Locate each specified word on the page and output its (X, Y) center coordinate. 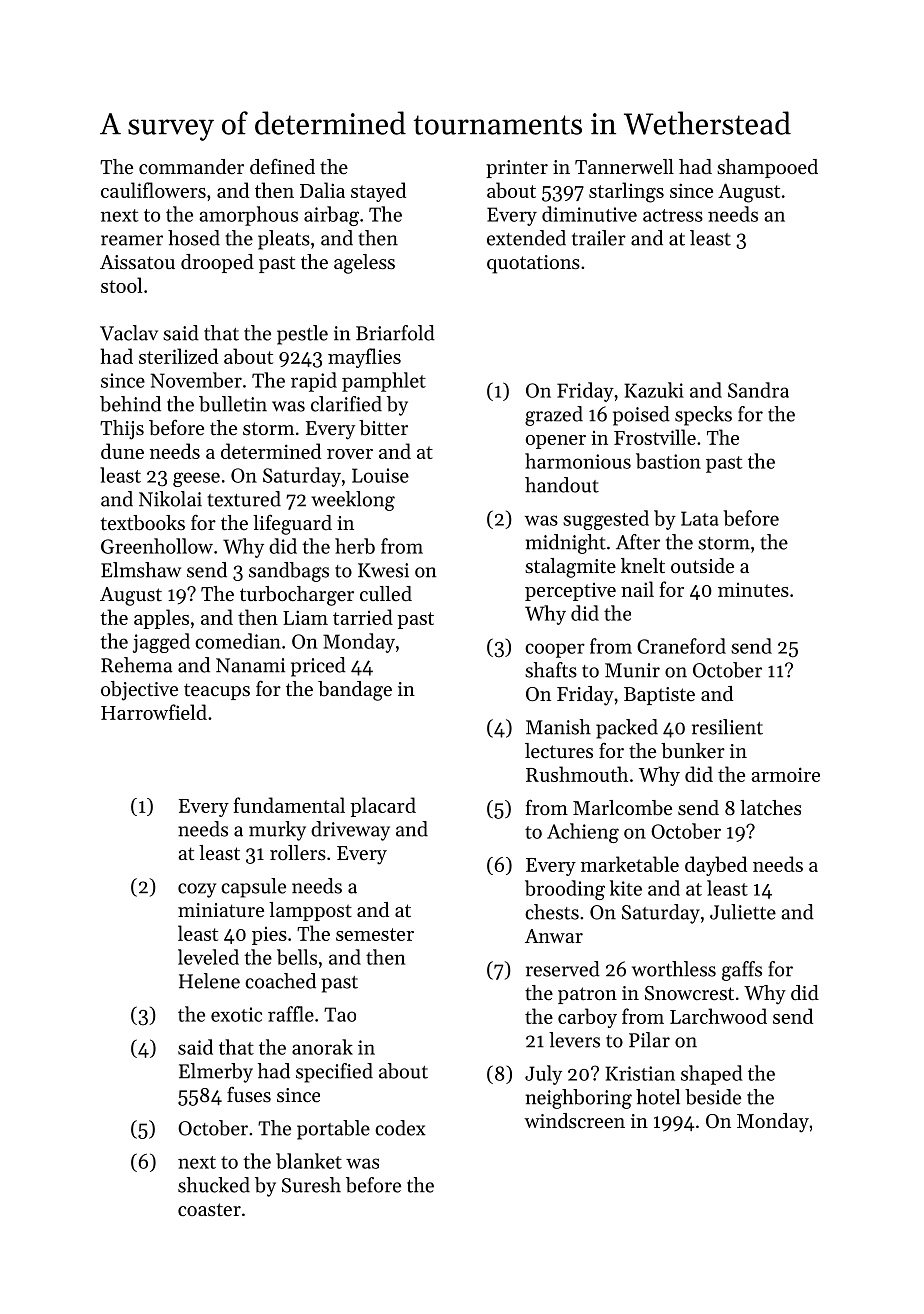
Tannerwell (624, 167)
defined (282, 166)
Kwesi (383, 570)
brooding (565, 890)
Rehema (137, 665)
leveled (208, 957)
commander (191, 166)
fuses (249, 1094)
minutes (753, 590)
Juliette (743, 912)
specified (334, 1073)
